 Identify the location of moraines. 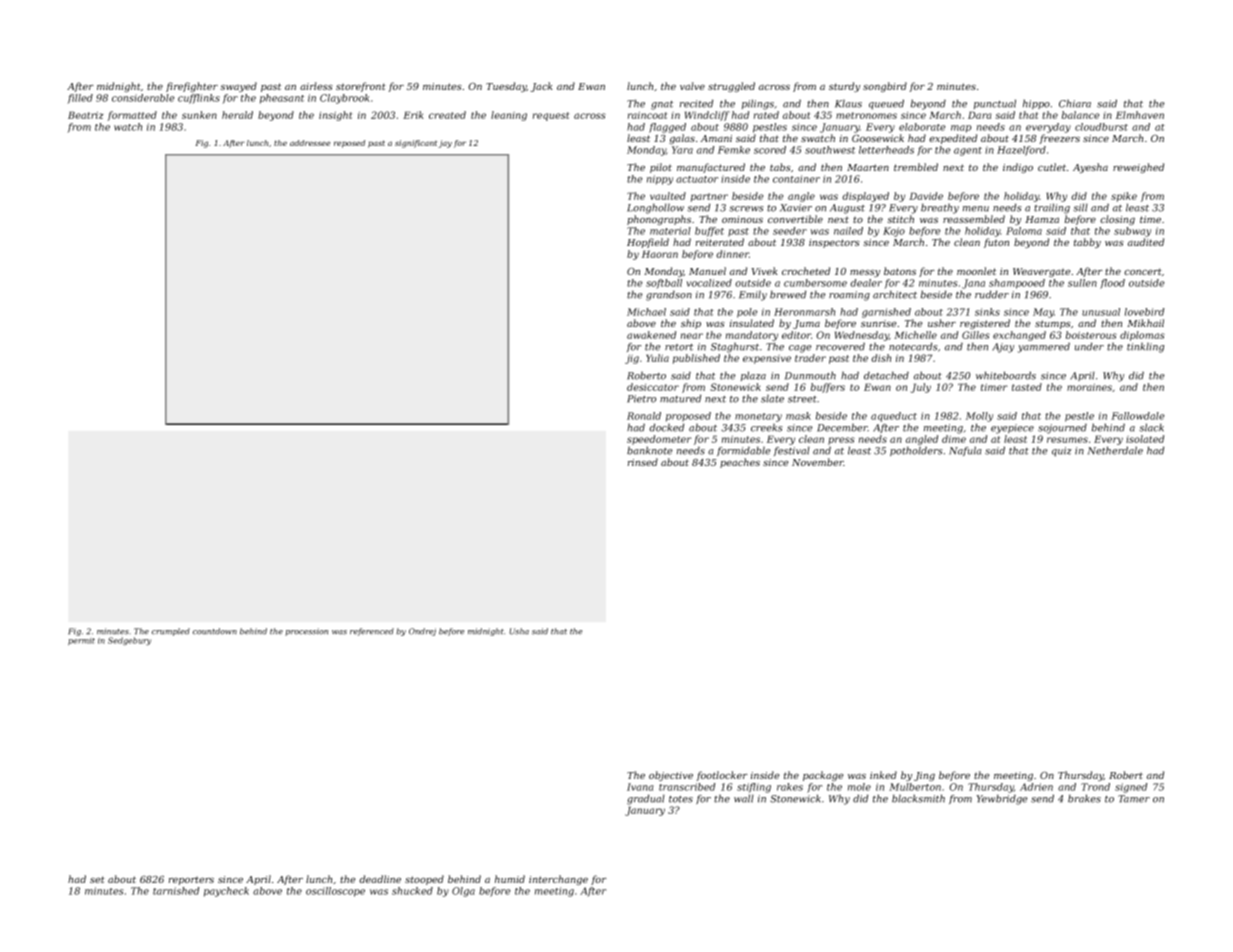
(1089, 387).
